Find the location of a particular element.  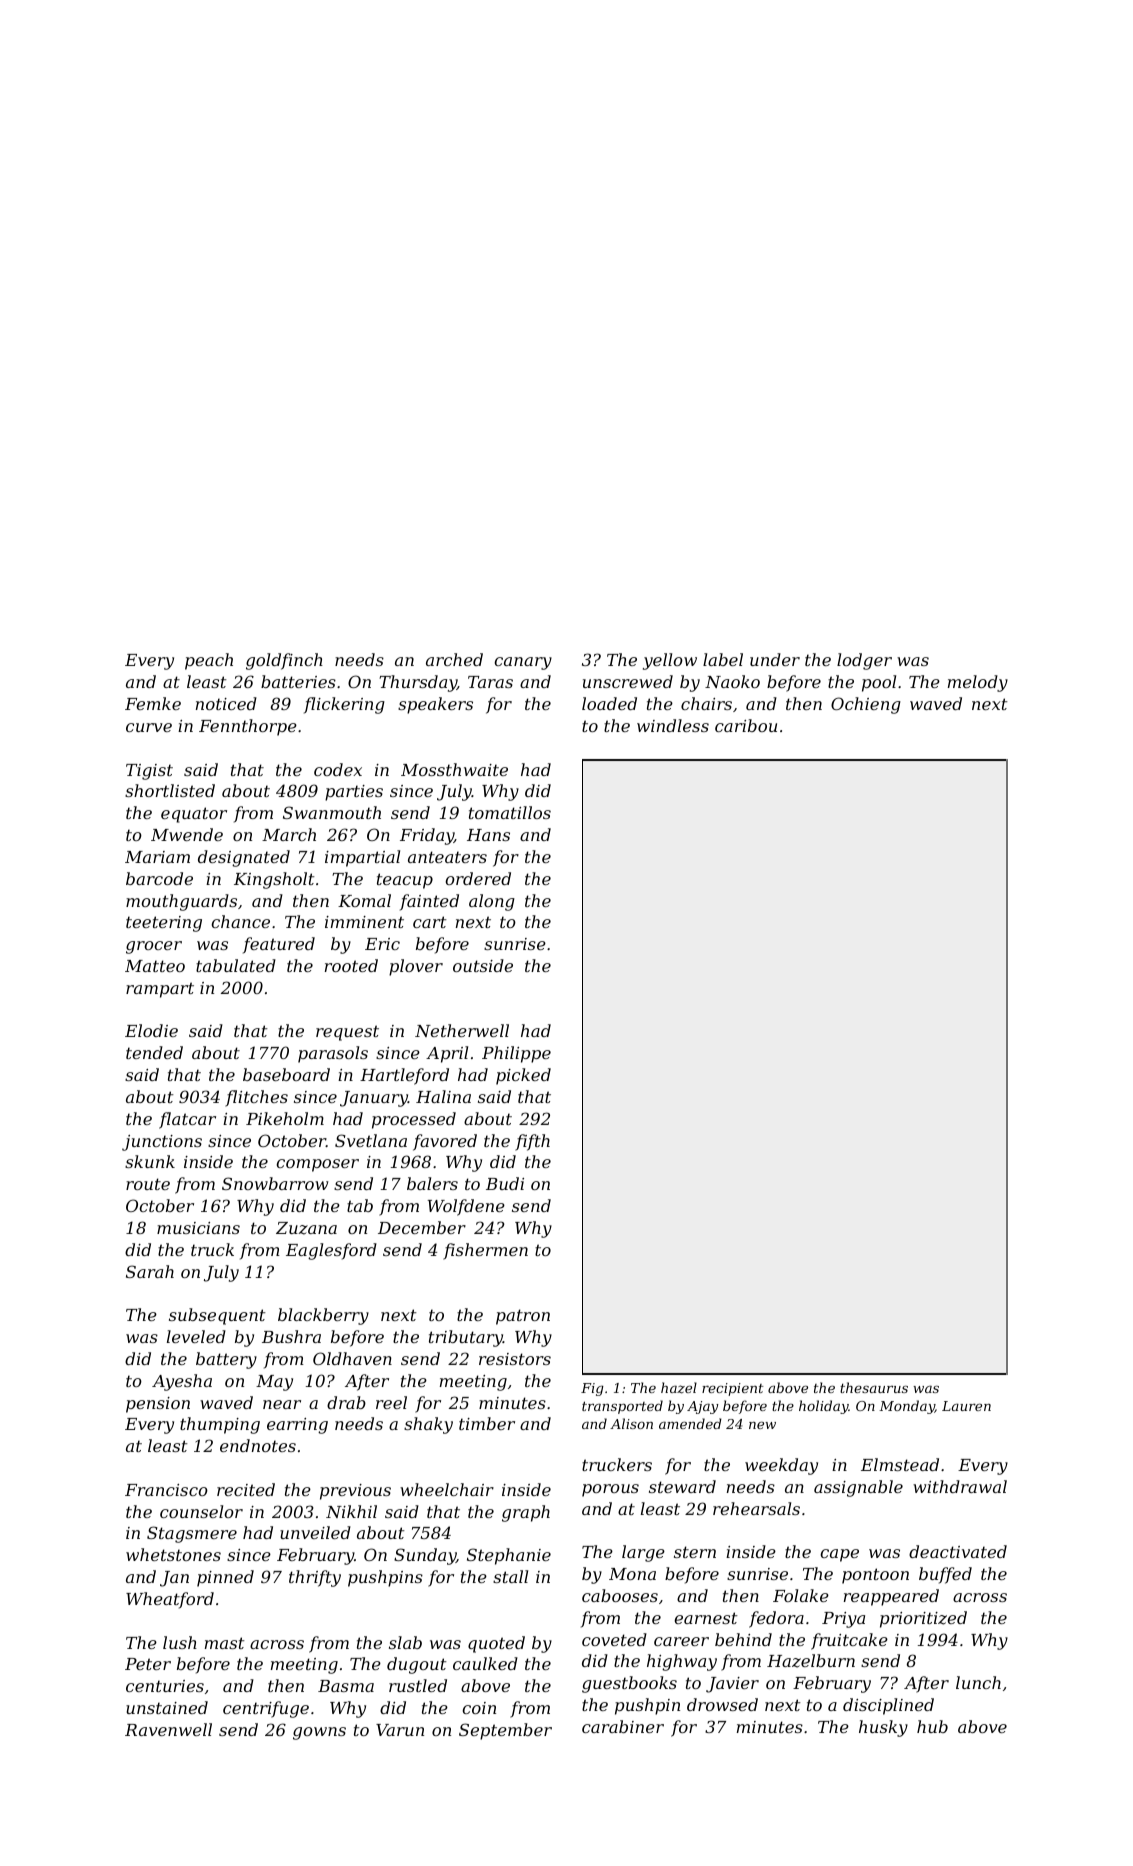

September is located at coordinates (505, 1731).
